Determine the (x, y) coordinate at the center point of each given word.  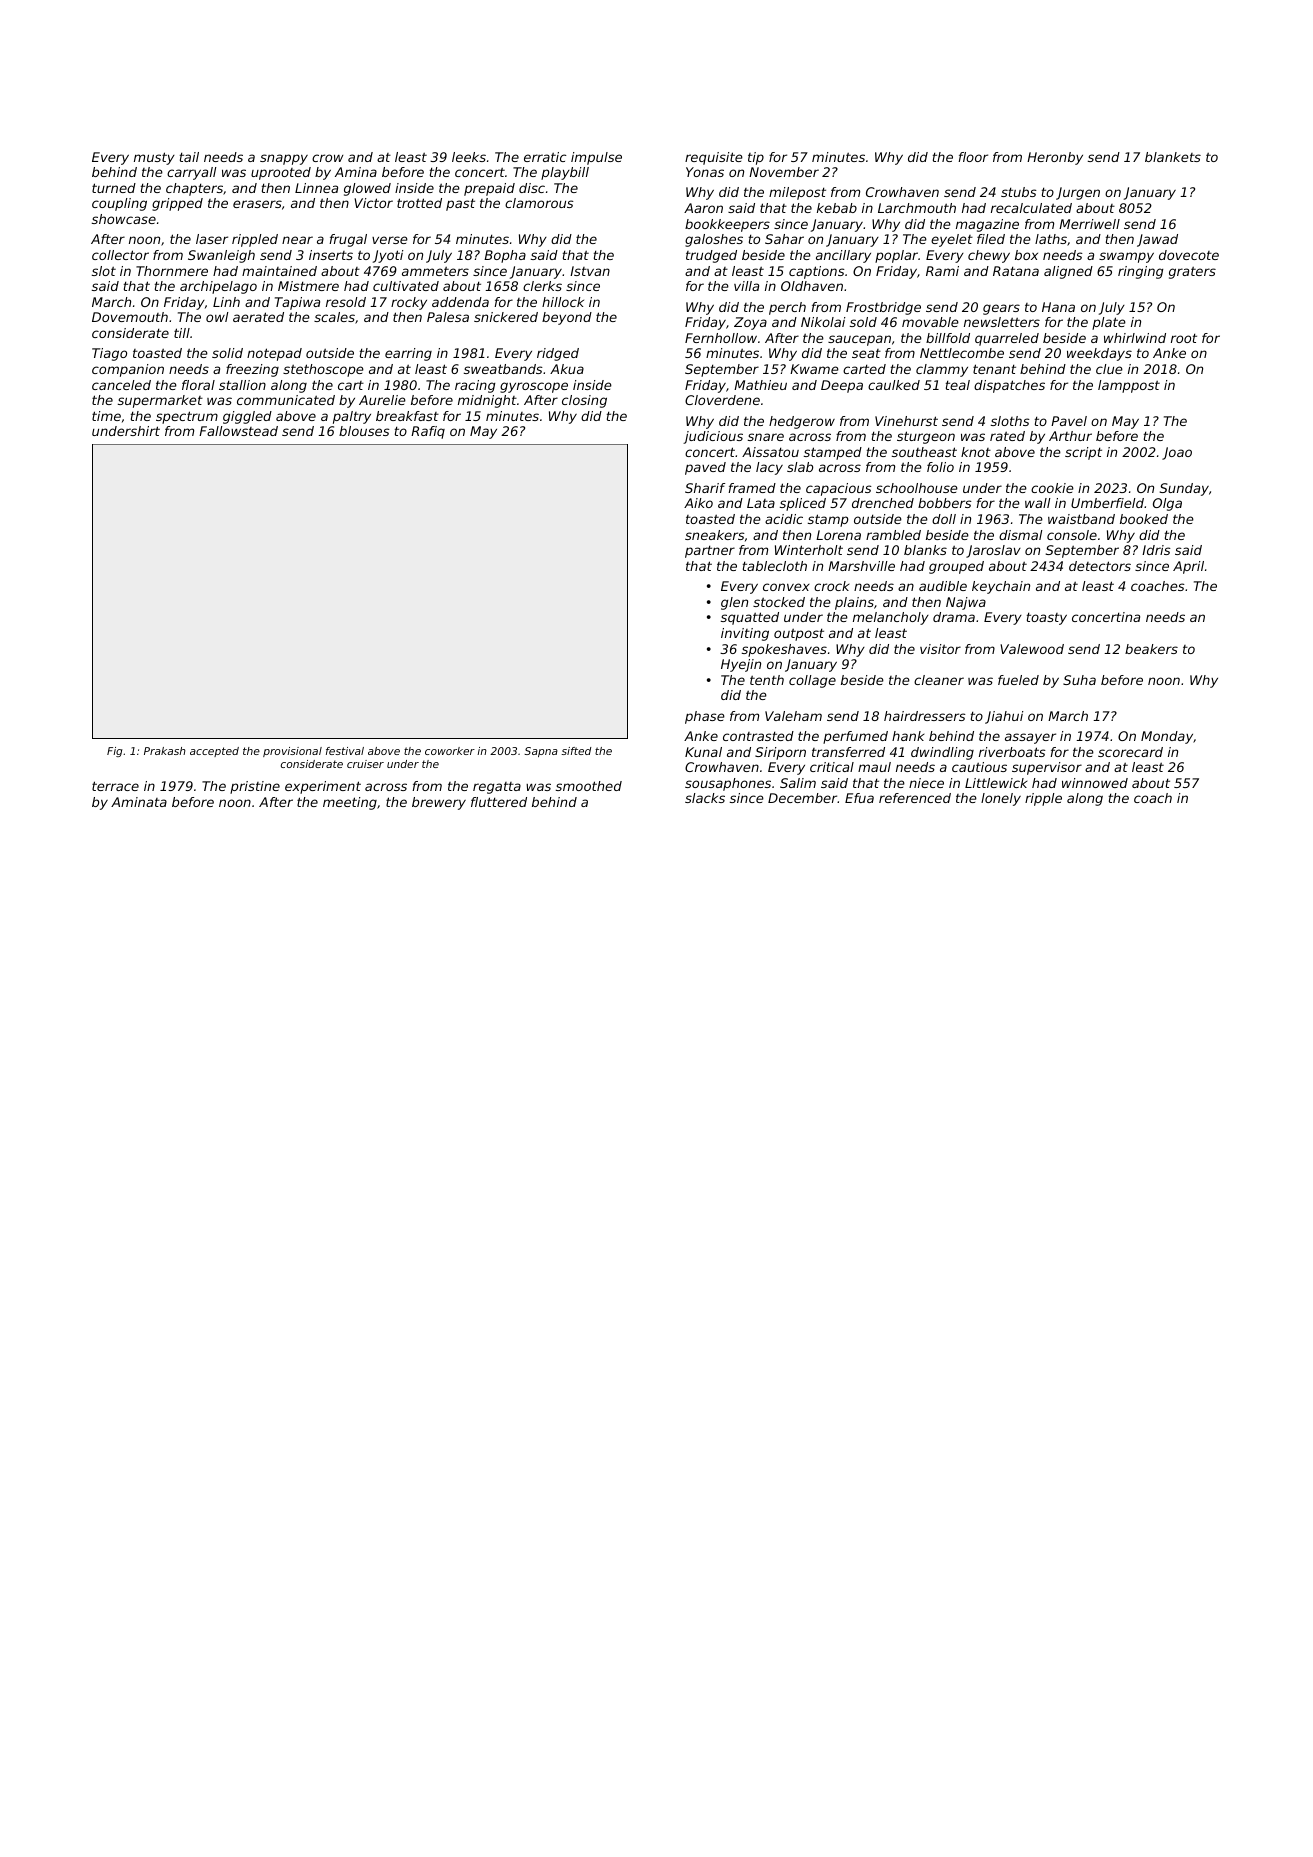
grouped (956, 567)
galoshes (714, 240)
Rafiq (428, 432)
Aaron (703, 208)
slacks (705, 798)
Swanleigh (221, 256)
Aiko (698, 503)
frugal (348, 240)
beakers (1151, 649)
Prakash (165, 751)
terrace (115, 786)
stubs (1019, 192)
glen (734, 603)
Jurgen (1078, 193)
